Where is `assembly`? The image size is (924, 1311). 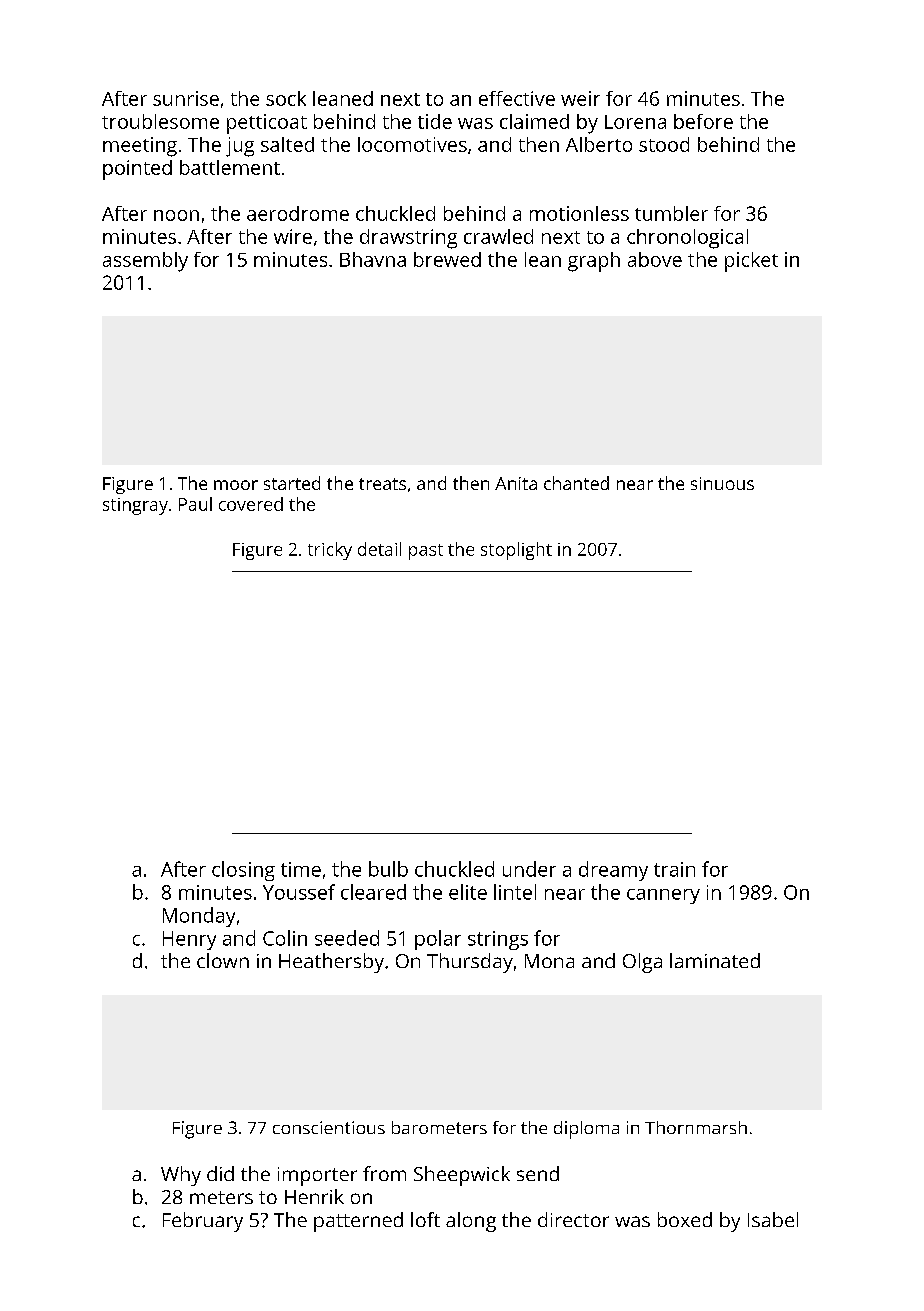 assembly is located at coordinates (145, 262).
